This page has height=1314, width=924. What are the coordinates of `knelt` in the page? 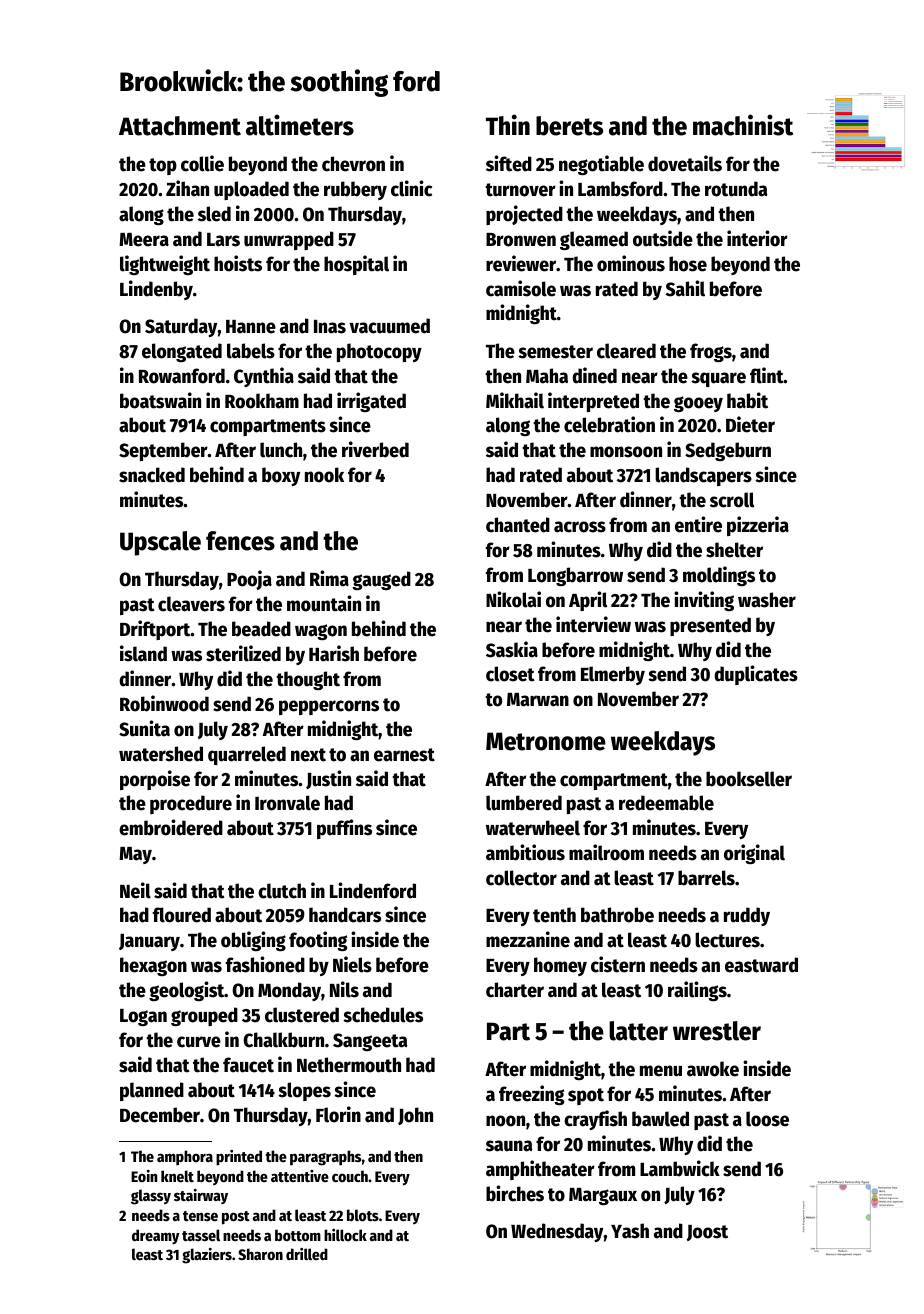 It's located at (177, 1176).
